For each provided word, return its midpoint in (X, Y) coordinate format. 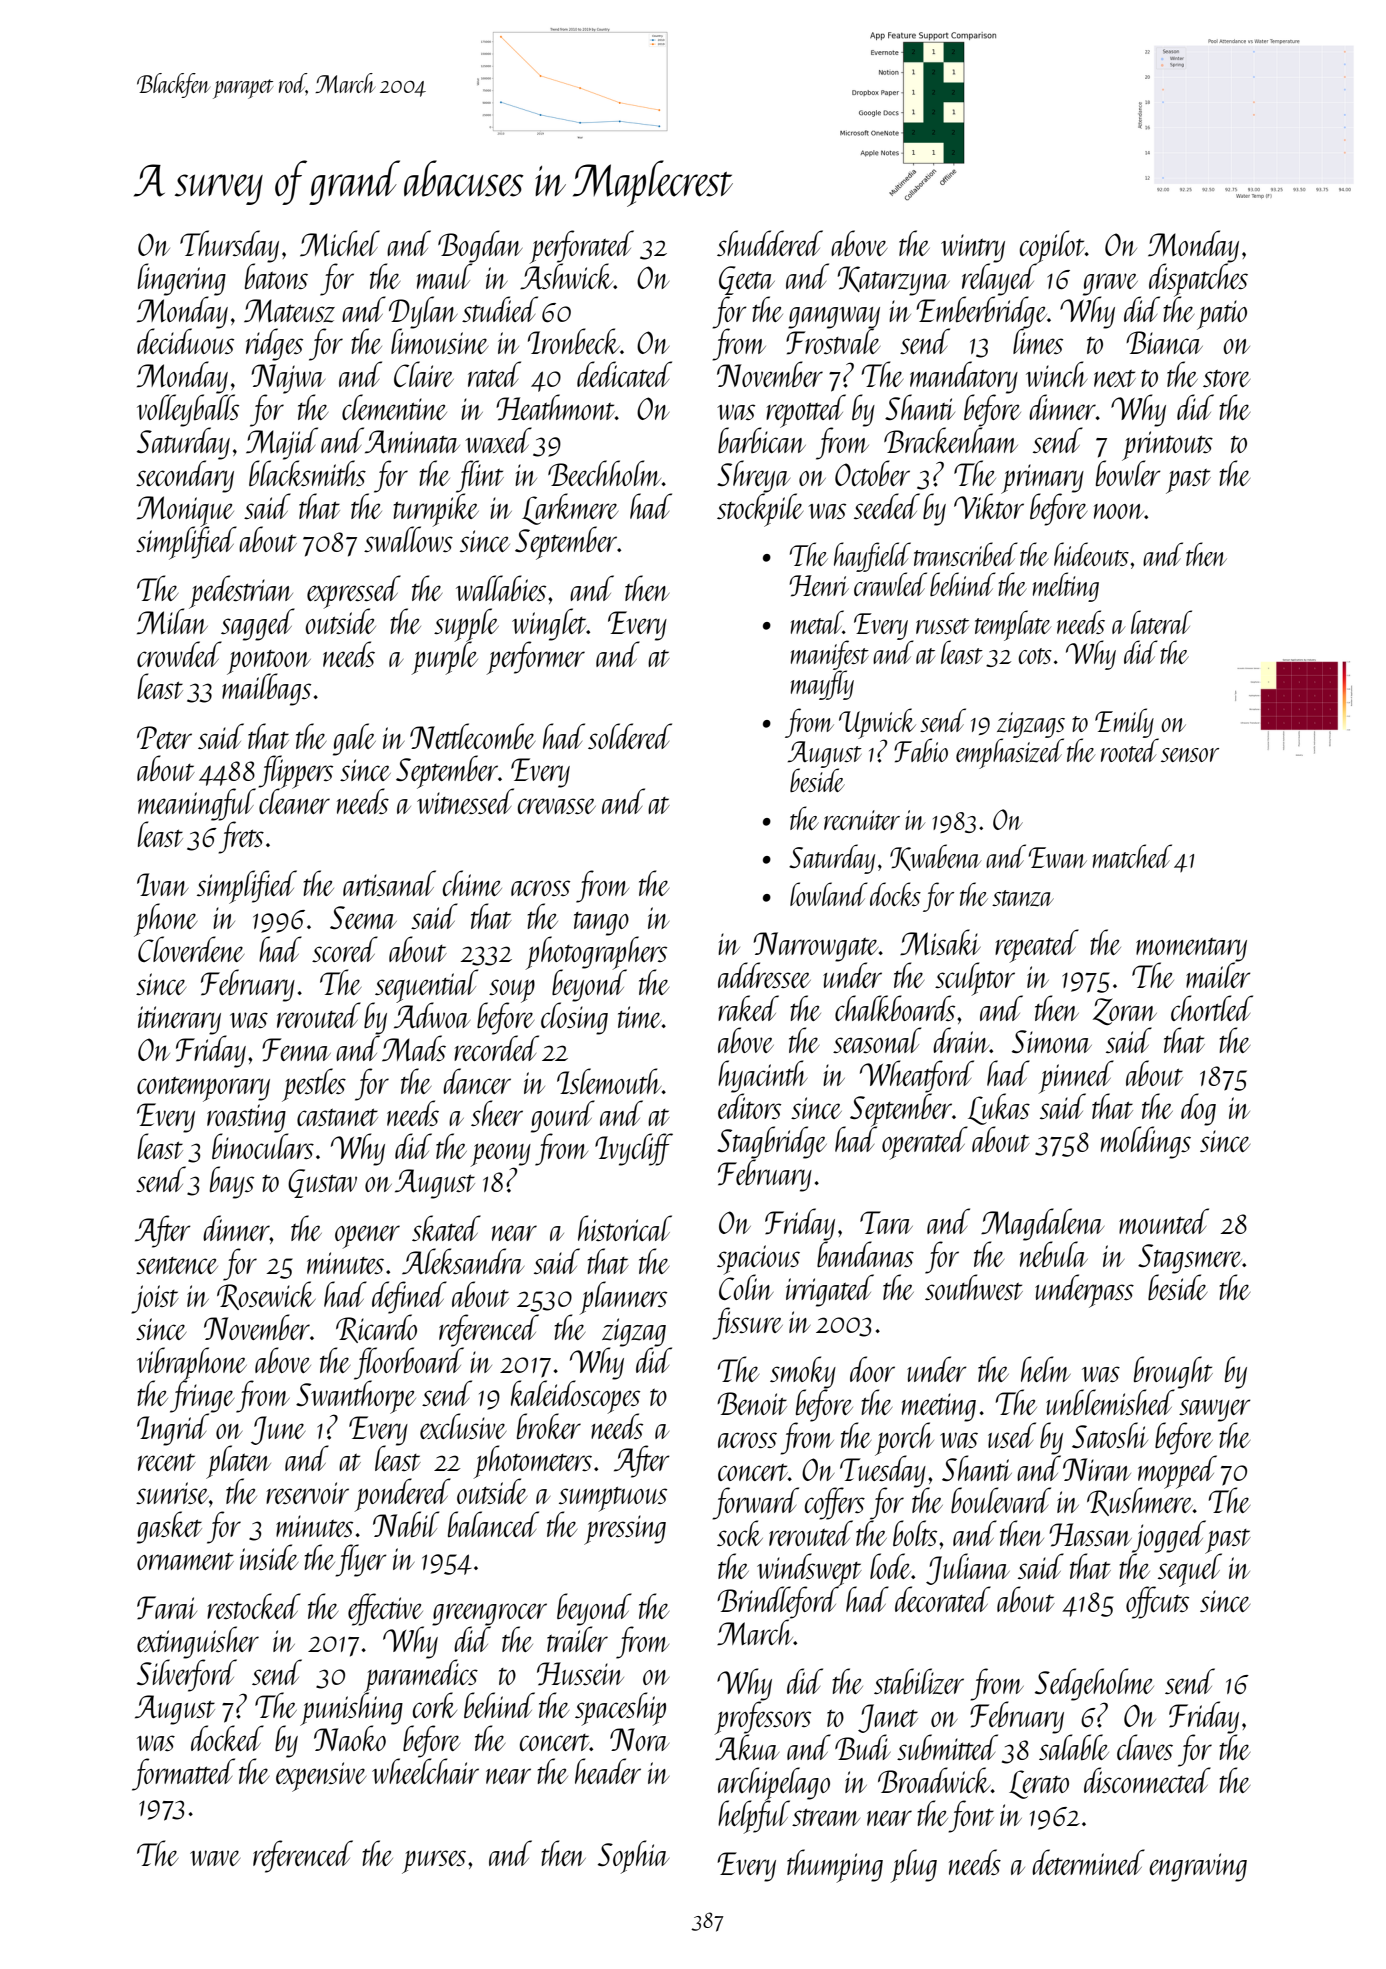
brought (1173, 1372)
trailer (577, 1639)
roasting (246, 1118)
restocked (254, 1606)
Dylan (423, 312)
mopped (1177, 1471)
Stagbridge (772, 1142)
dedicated (624, 374)
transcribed (966, 554)
